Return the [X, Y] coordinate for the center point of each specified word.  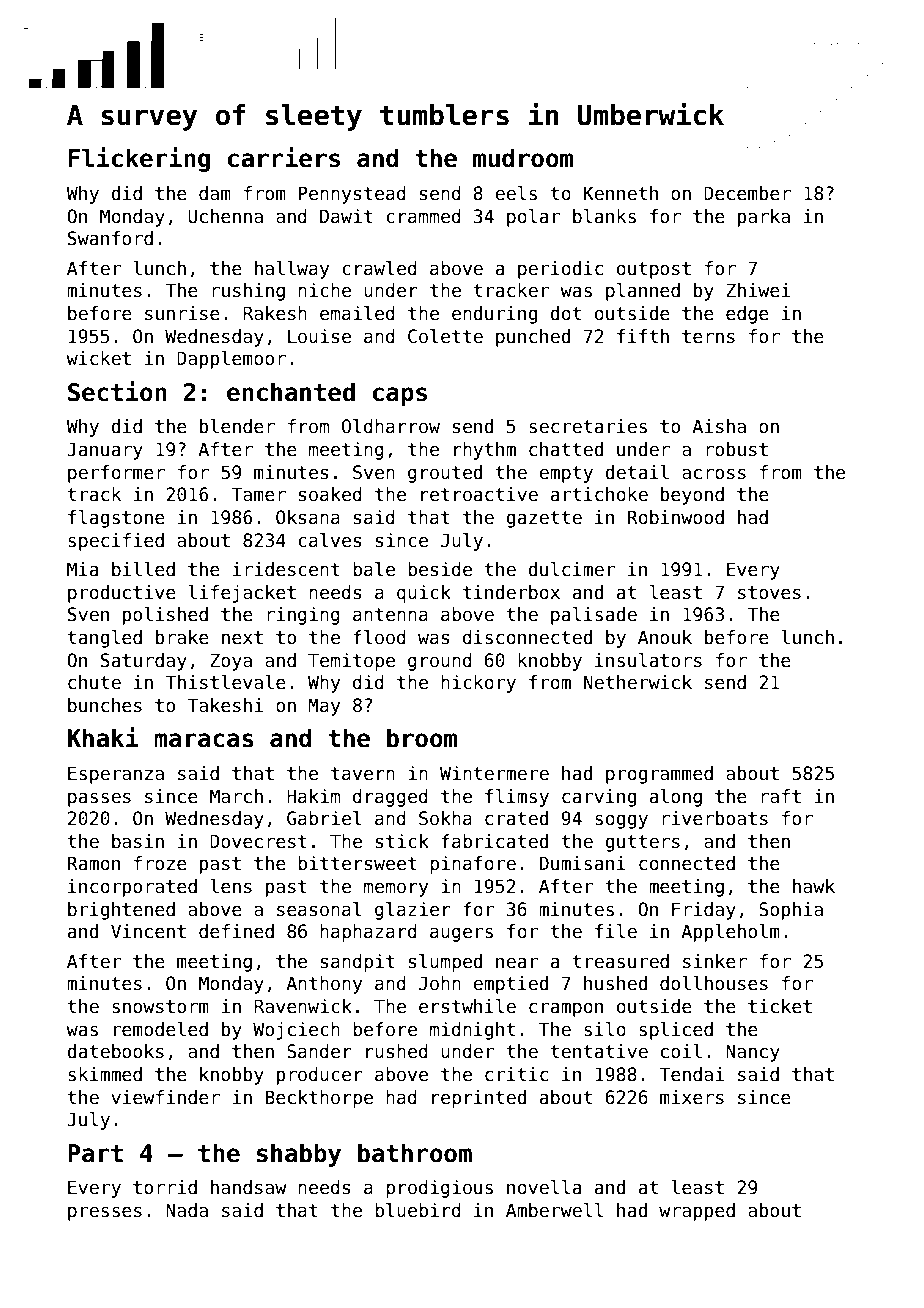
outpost [654, 270]
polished [165, 616]
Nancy [753, 1053]
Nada [187, 1210]
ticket [780, 1006]
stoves [769, 593]
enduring [494, 315]
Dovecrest [258, 841]
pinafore [473, 865]
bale [374, 569]
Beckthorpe [319, 1099]
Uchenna [225, 216]
